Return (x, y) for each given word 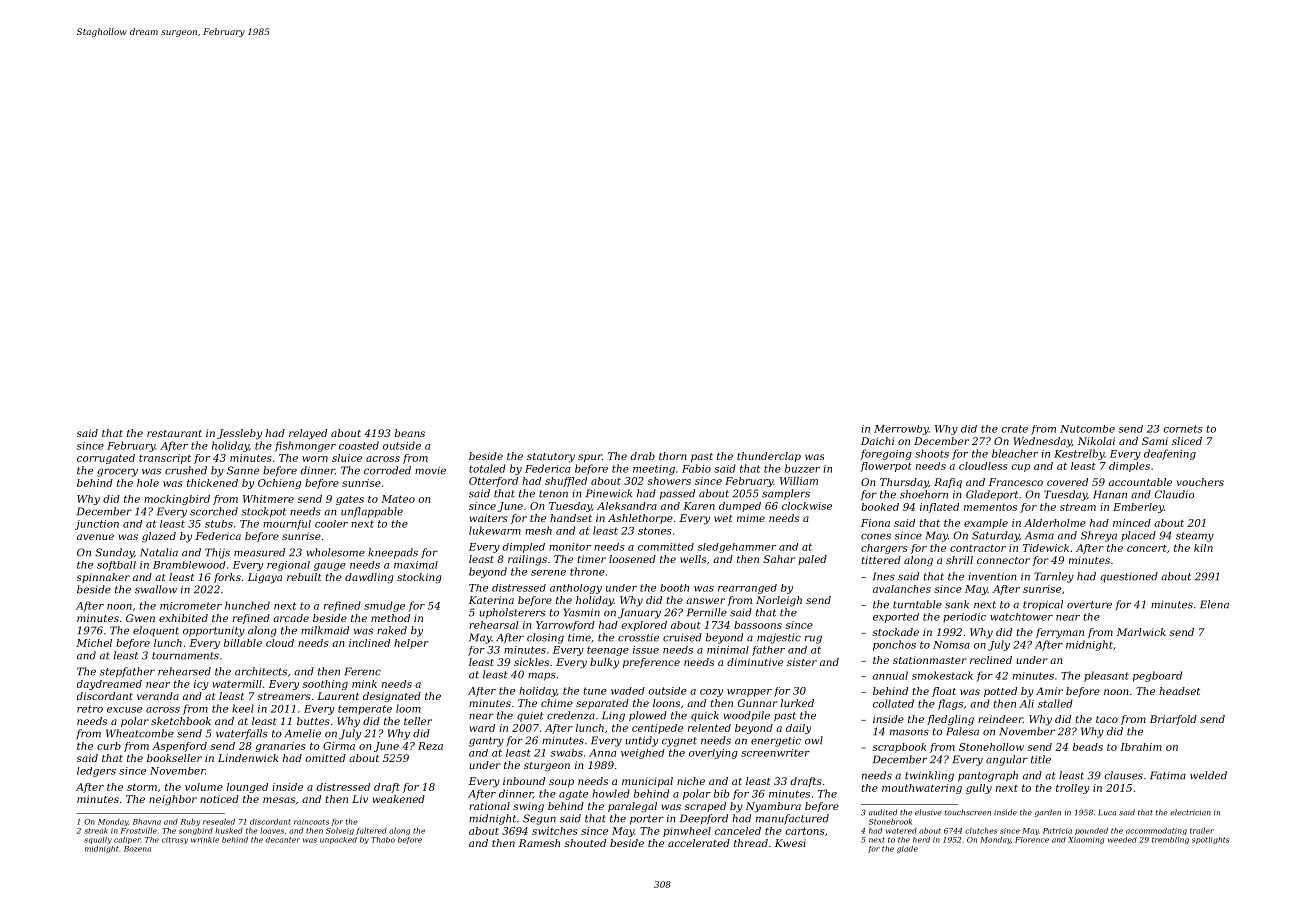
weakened (399, 799)
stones (655, 531)
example (986, 524)
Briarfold (1173, 720)
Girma (339, 746)
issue (646, 650)
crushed (186, 470)
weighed (643, 754)
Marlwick (1141, 632)
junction (97, 525)
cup (1020, 468)
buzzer (802, 468)
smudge (384, 606)
